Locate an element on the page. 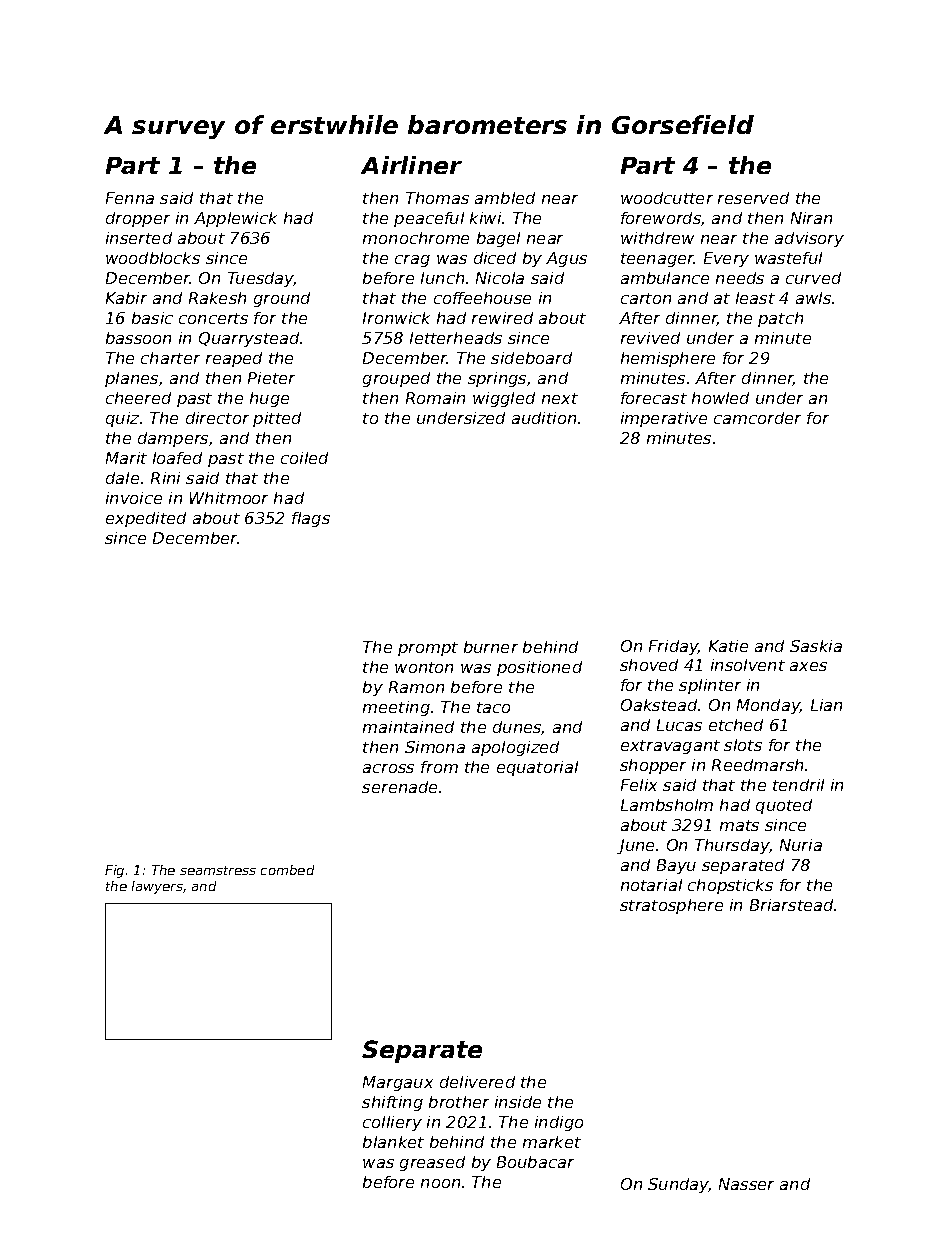 This image has width=952, height=1233. Fenna is located at coordinates (130, 198).
